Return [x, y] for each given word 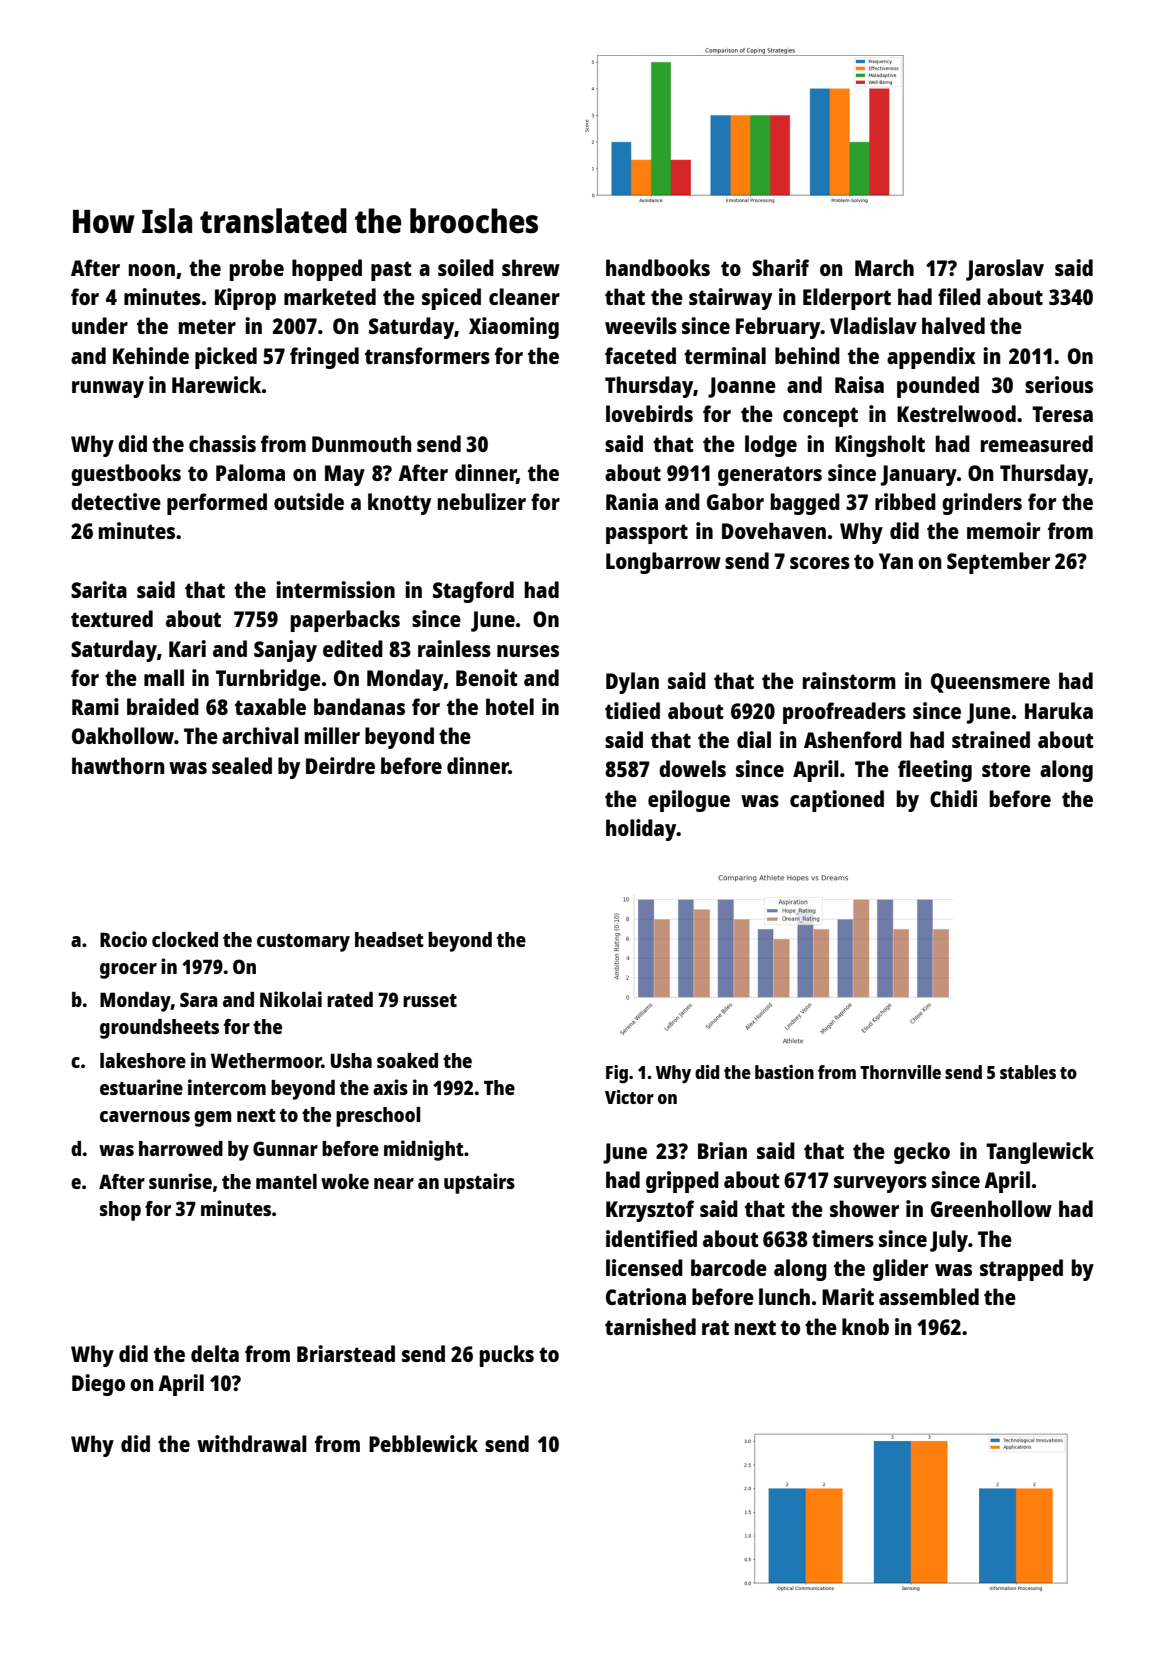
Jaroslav [1005, 270]
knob [865, 1326]
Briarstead [346, 1353]
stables [1028, 1072]
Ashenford [853, 739]
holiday [641, 830]
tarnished [650, 1326]
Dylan [632, 683]
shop [120, 1211]
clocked [185, 939]
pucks [507, 1356]
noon [152, 270]
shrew [531, 267]
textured [112, 618]
